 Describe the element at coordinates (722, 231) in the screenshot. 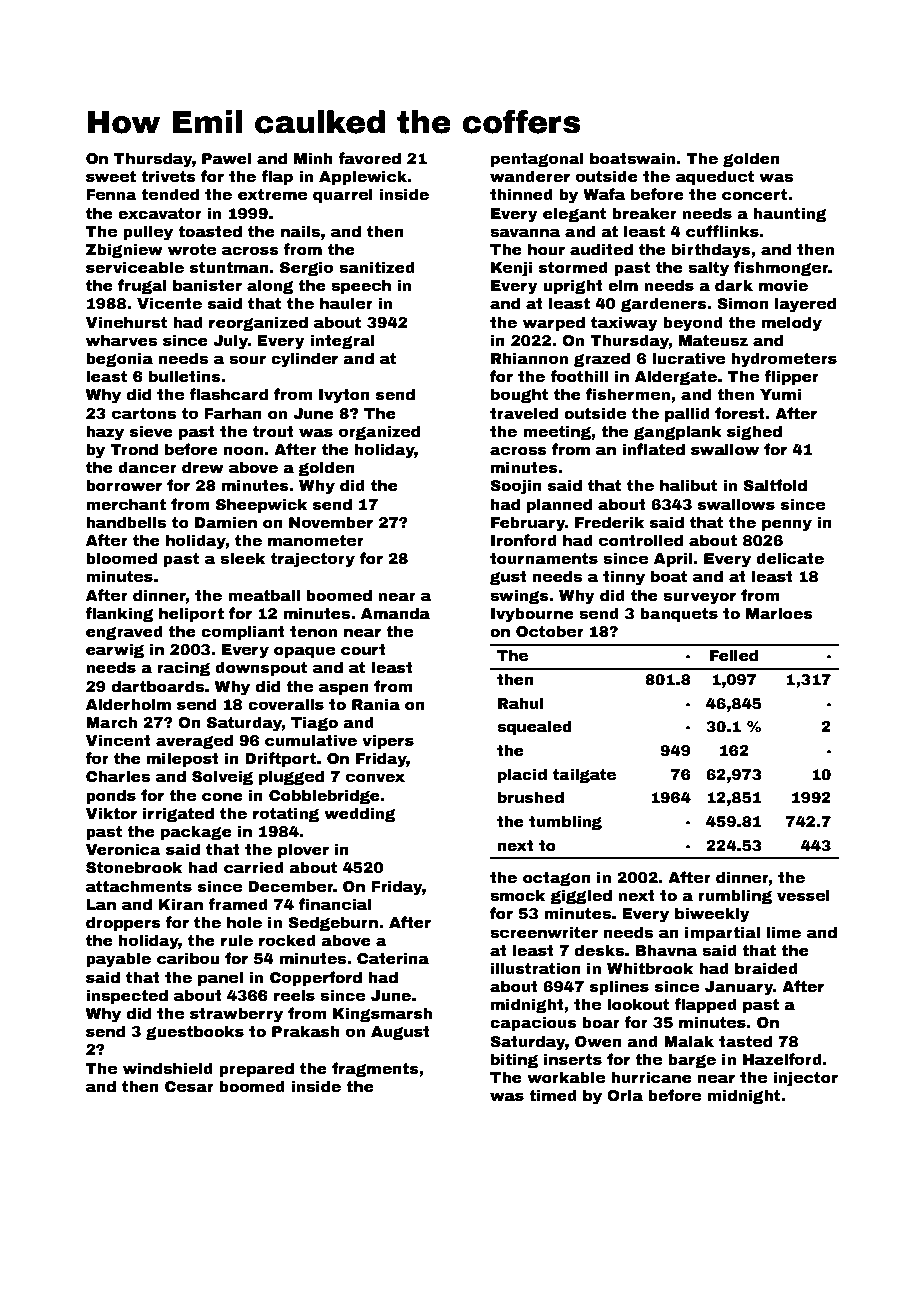

I see `cufflinks` at that location.
